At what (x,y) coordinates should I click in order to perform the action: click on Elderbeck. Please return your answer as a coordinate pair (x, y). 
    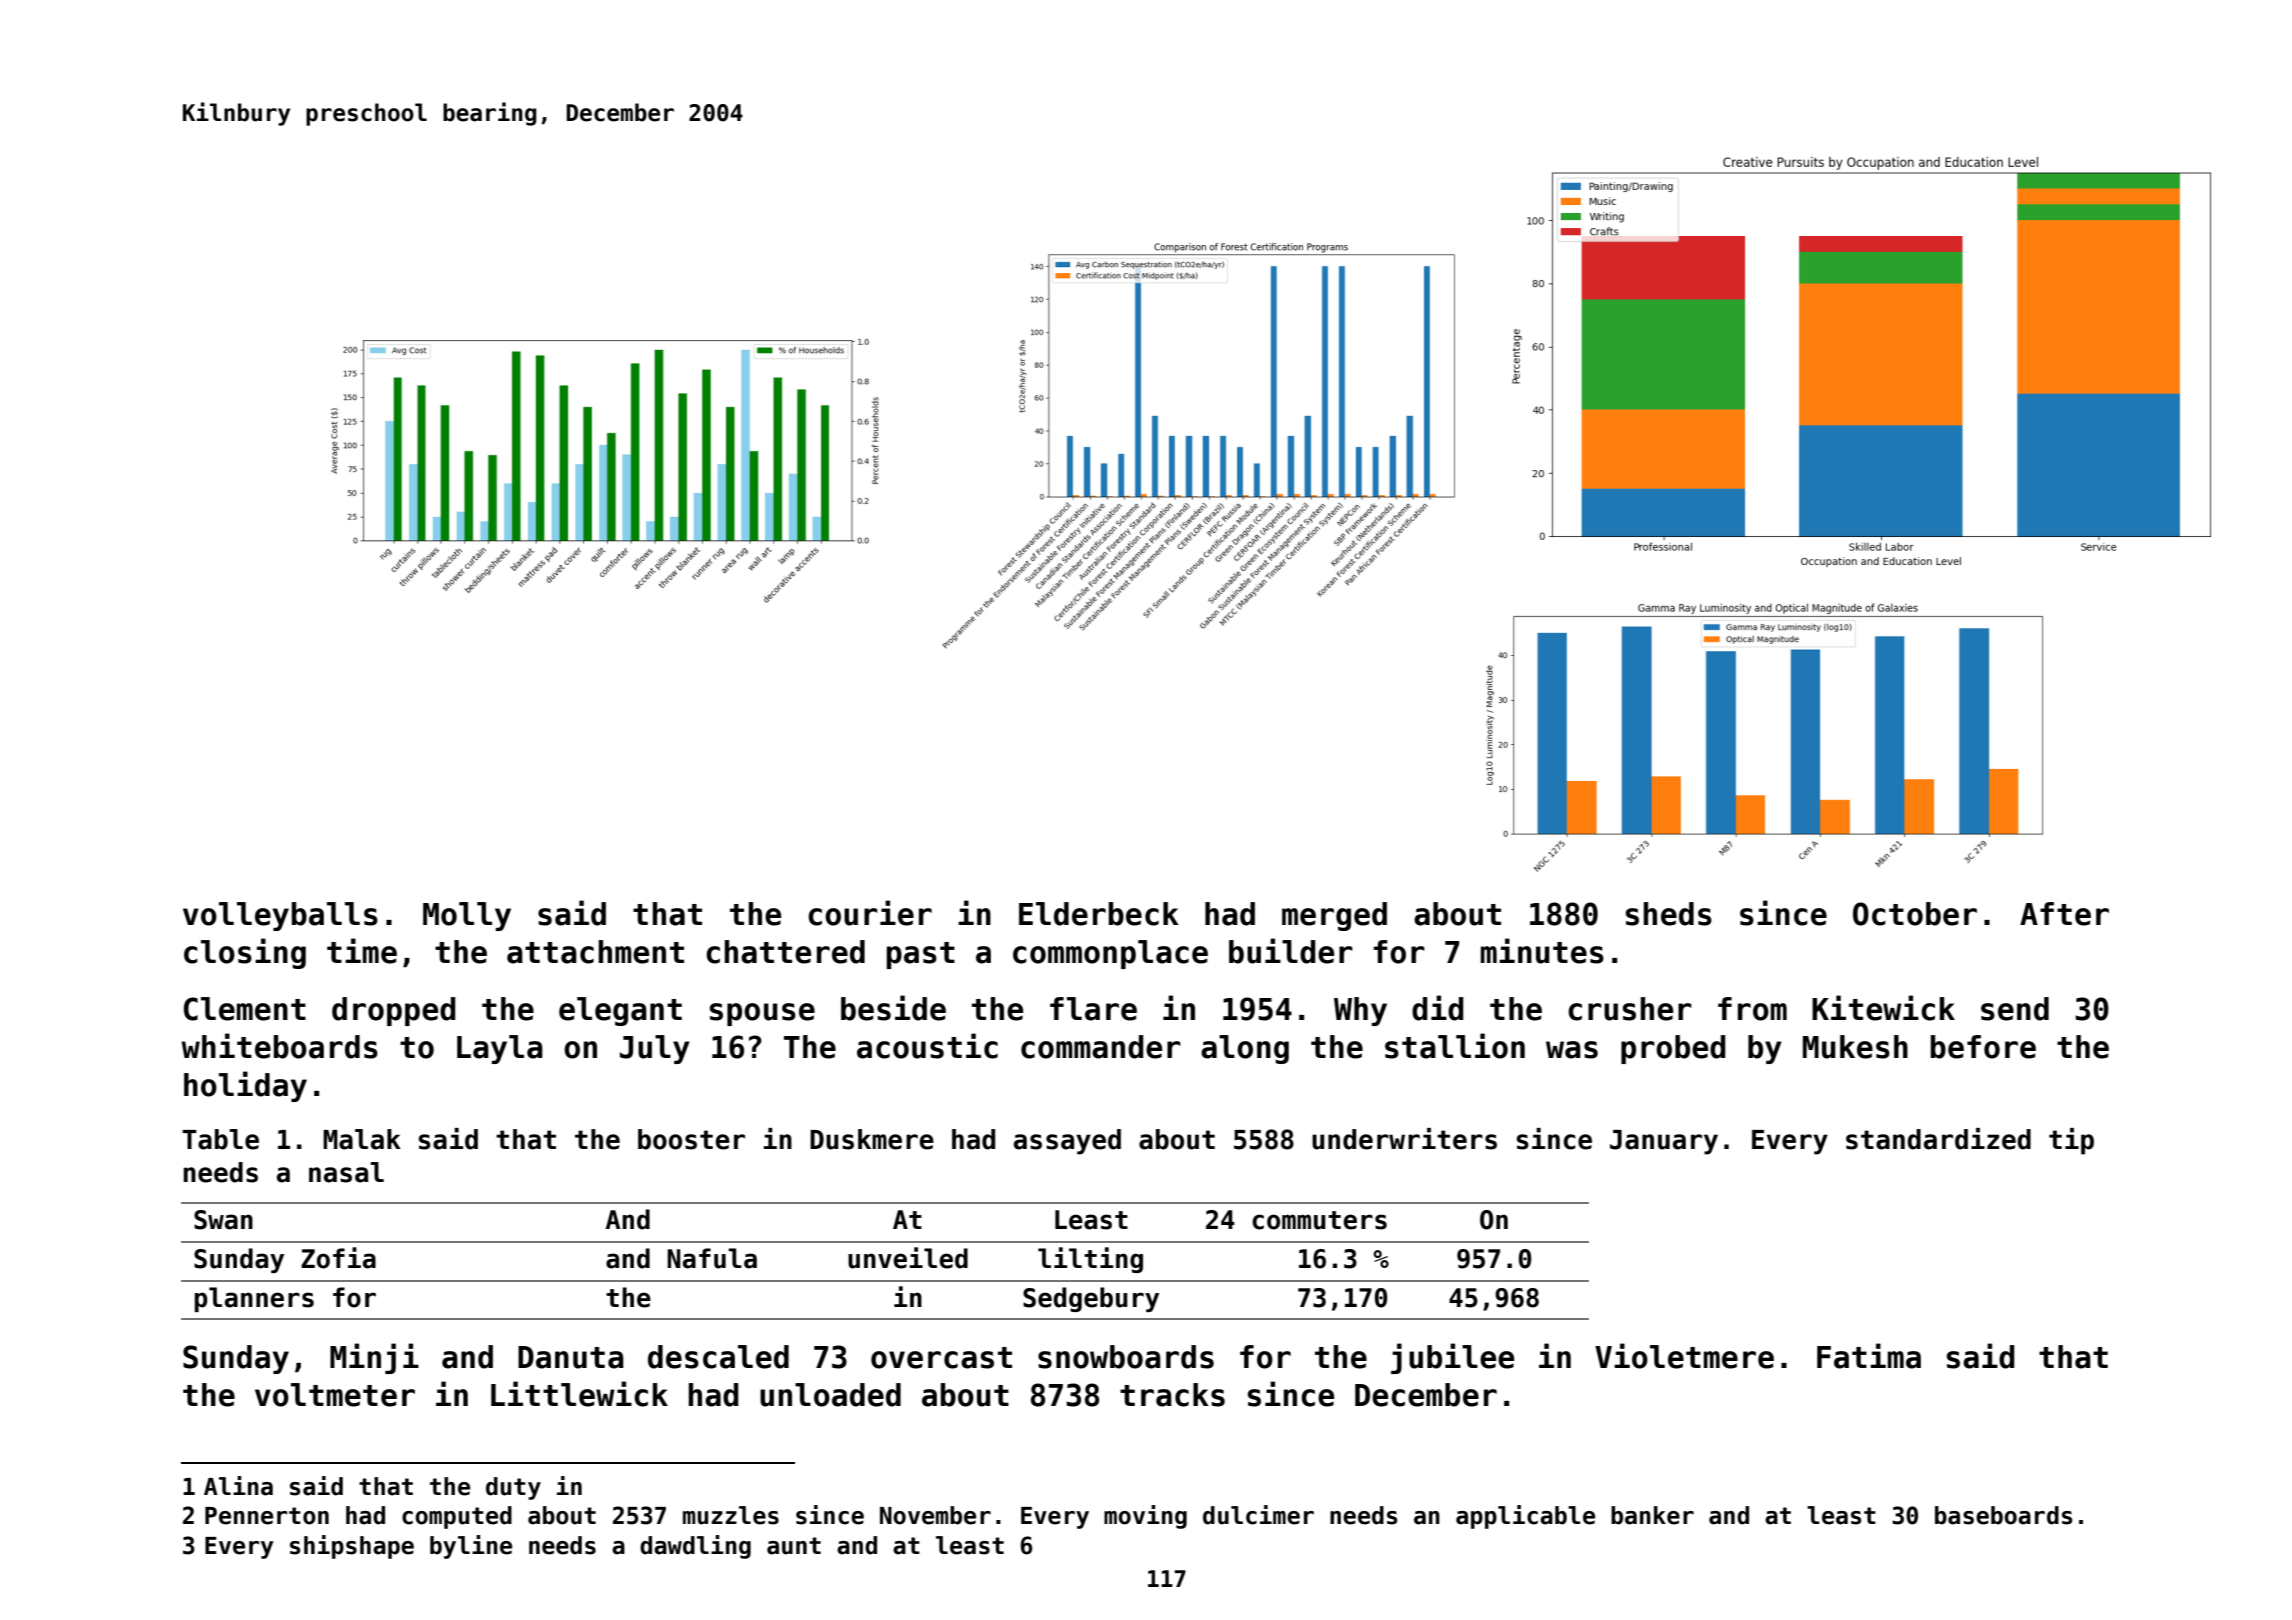
    Looking at the image, I should click on (1099, 914).
